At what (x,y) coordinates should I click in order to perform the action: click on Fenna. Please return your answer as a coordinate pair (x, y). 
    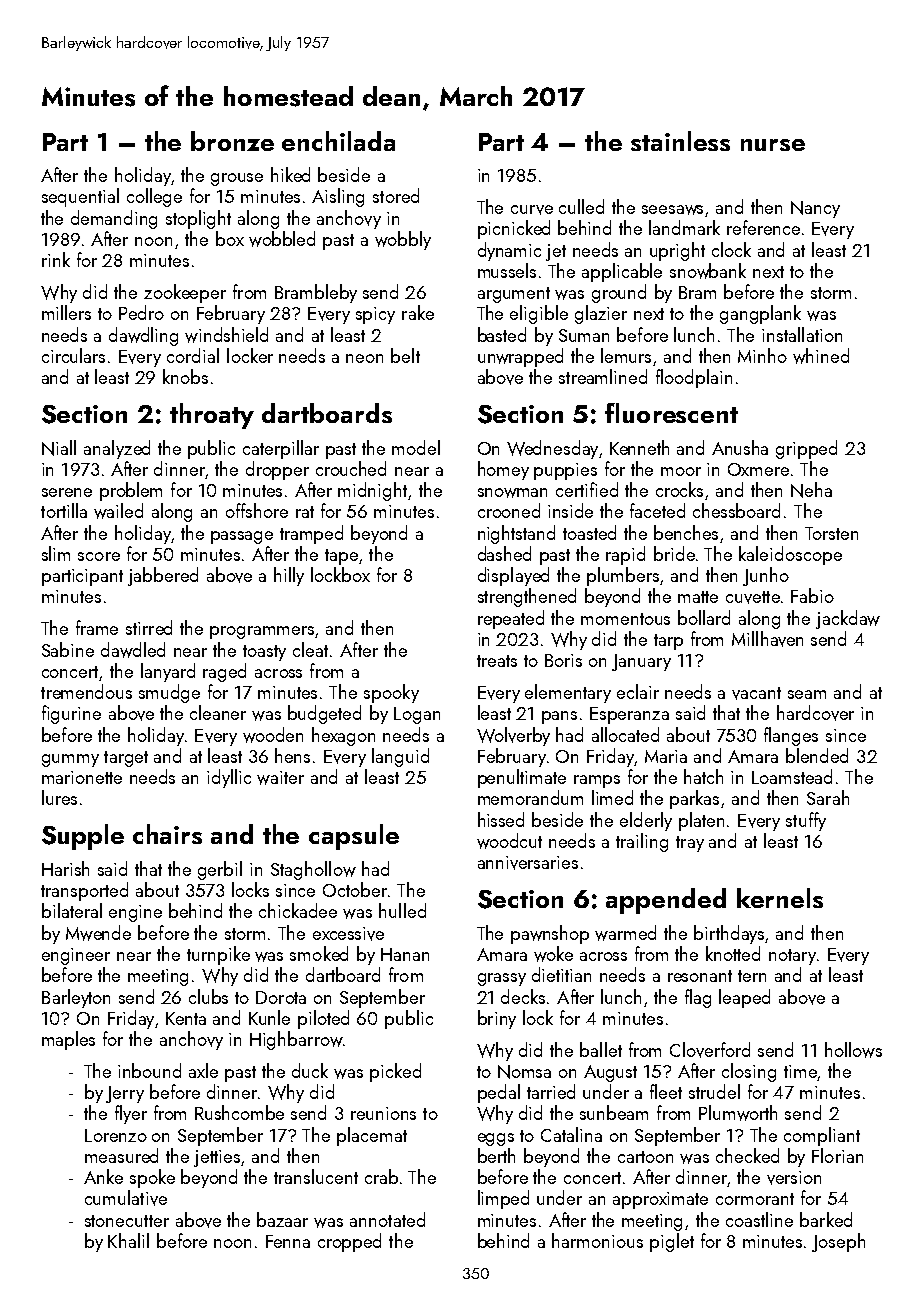
    Looking at the image, I should click on (288, 1241).
